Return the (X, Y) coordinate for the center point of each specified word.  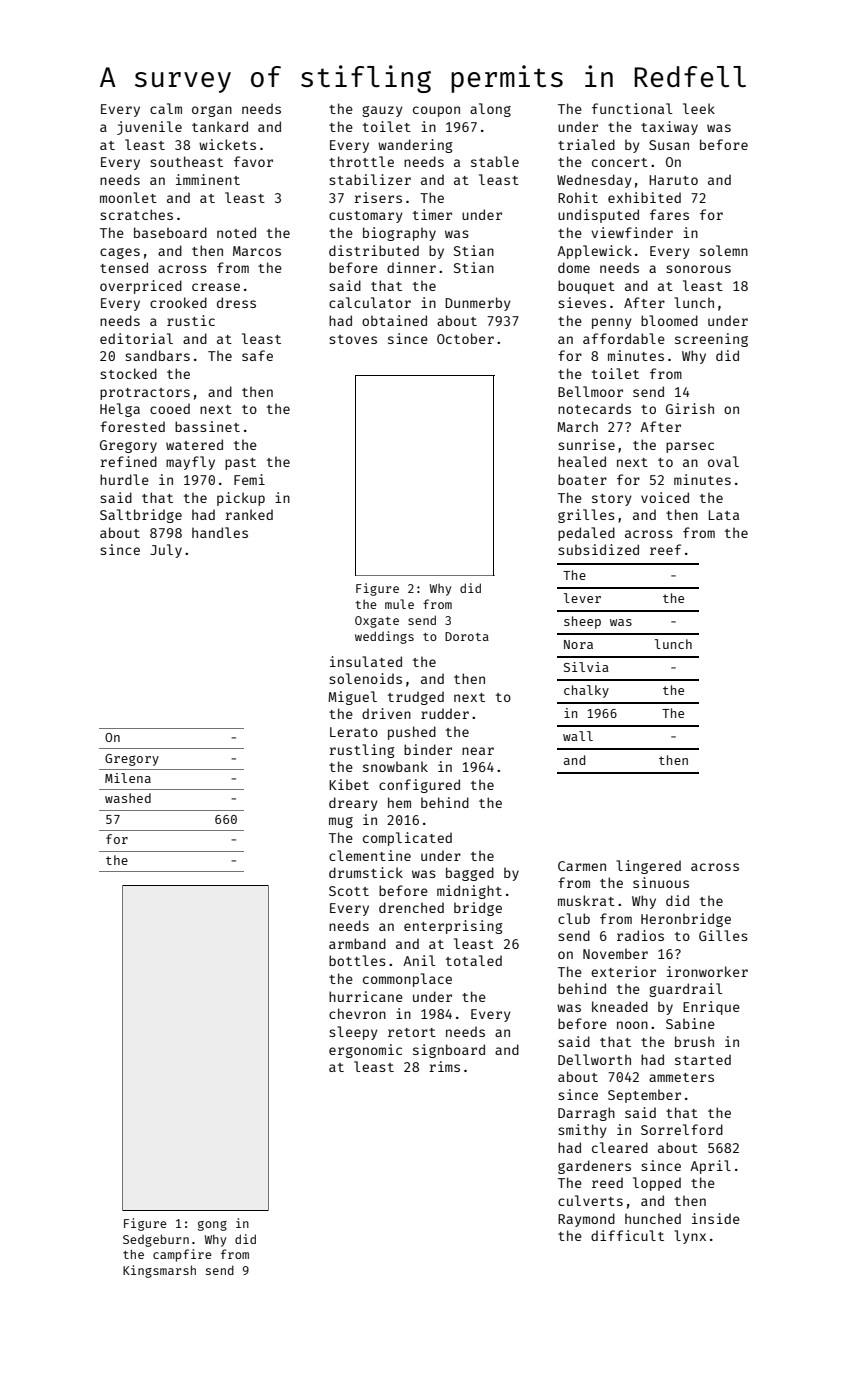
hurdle (124, 479)
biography (399, 234)
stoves (353, 339)
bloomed (669, 320)
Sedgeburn (156, 1240)
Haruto (673, 180)
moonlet (128, 197)
